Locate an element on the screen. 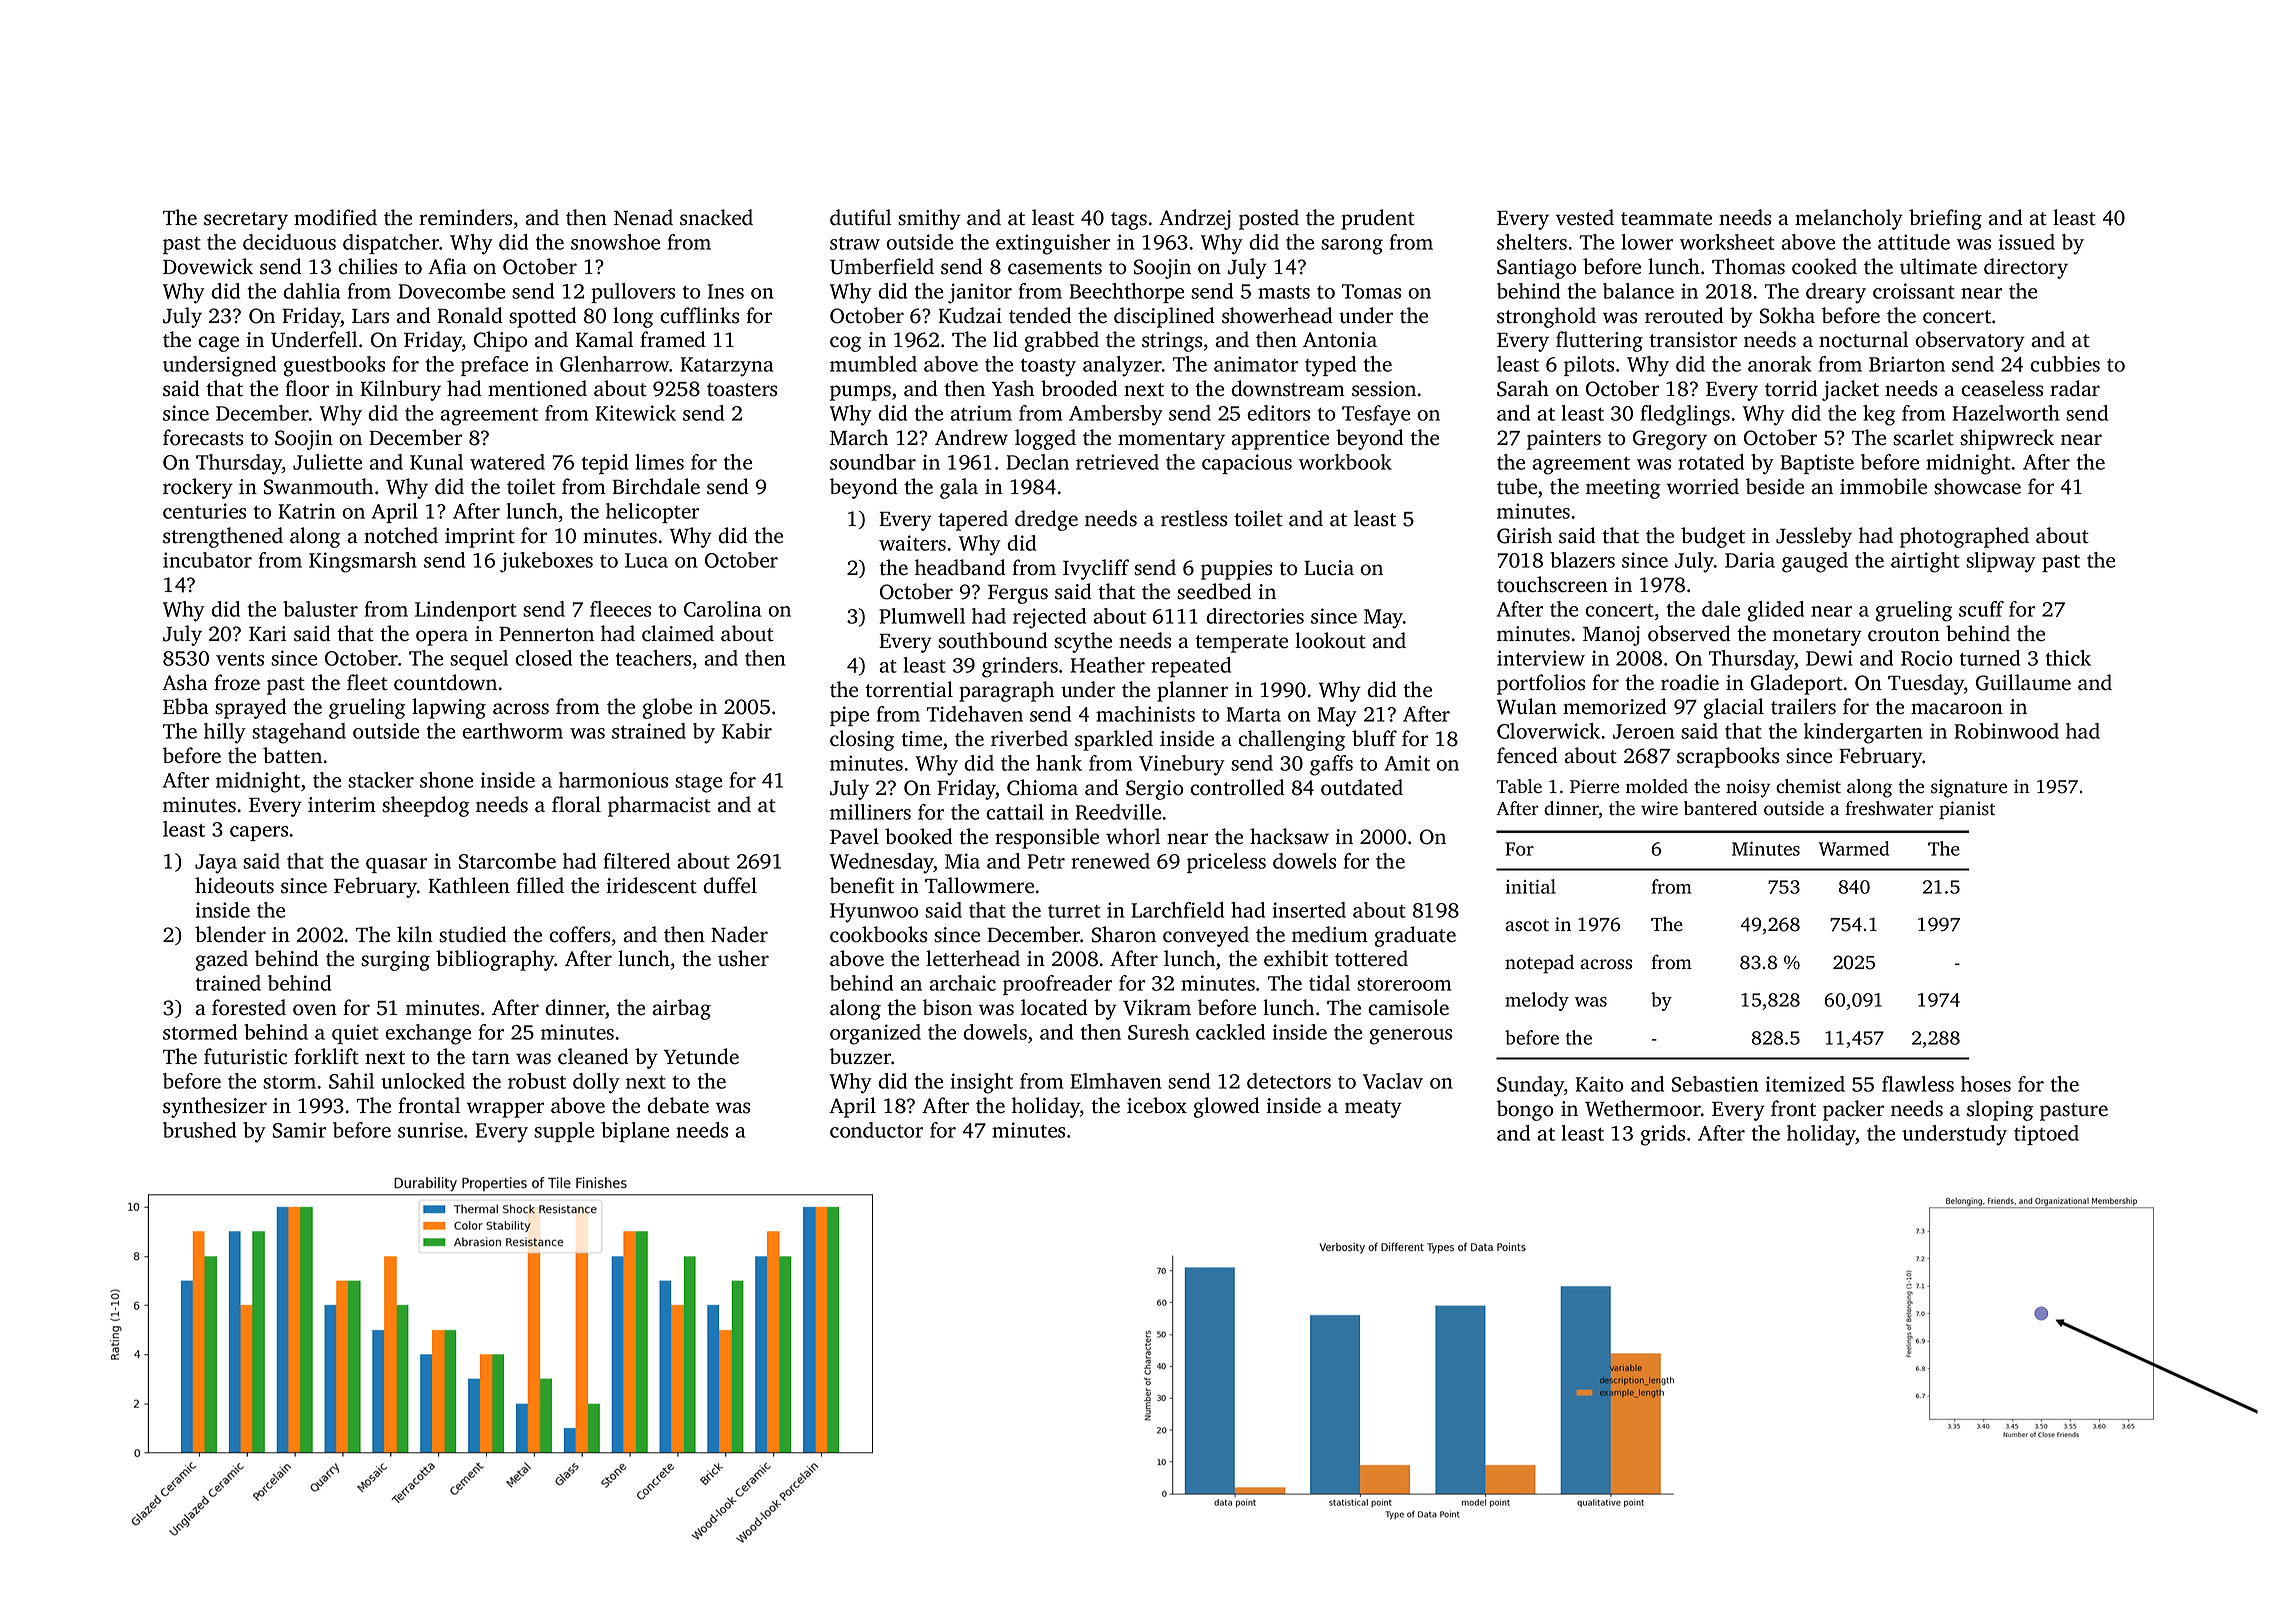  Ines is located at coordinates (726, 291).
